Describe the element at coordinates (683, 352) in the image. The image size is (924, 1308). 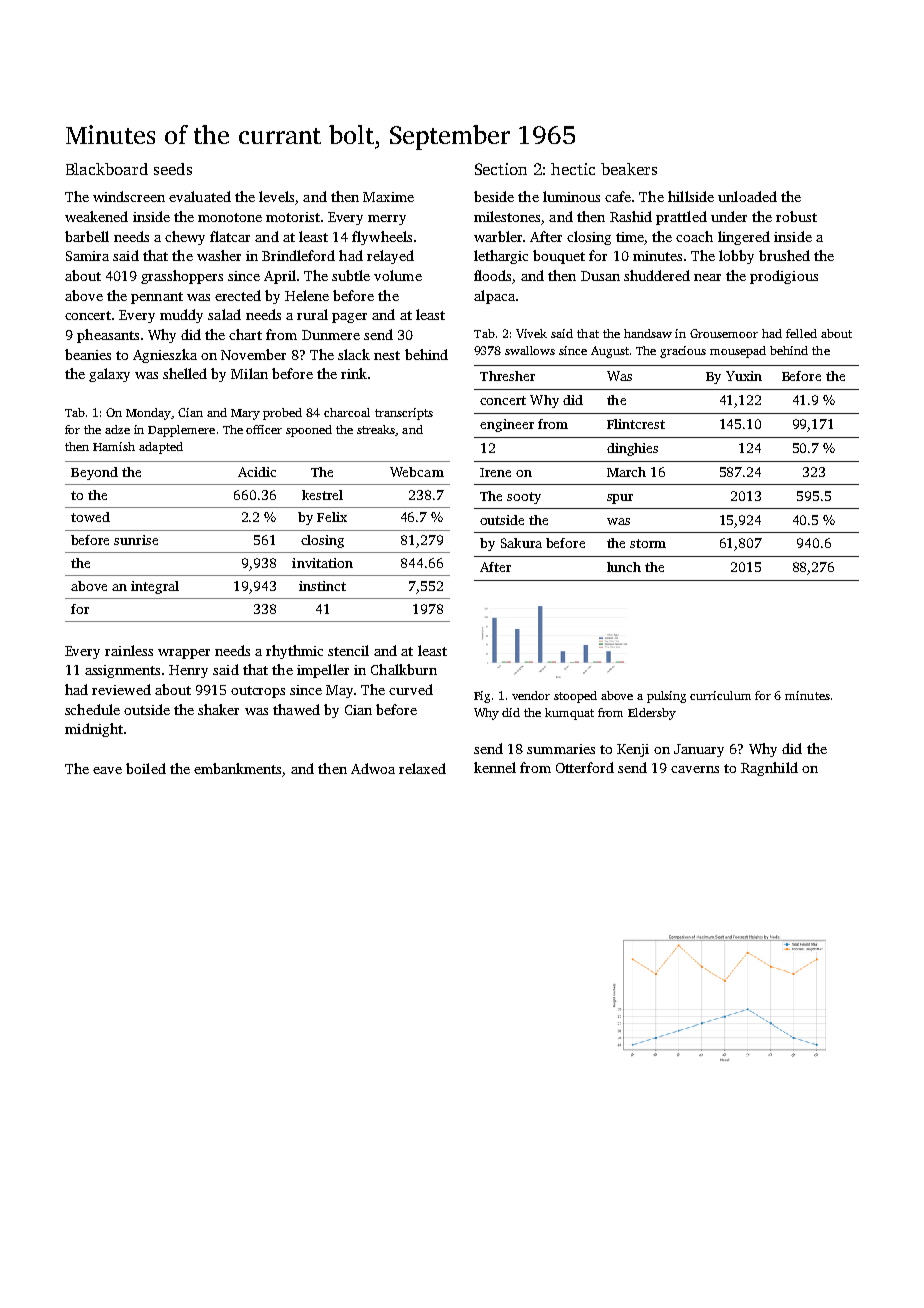
I see `gracious` at that location.
